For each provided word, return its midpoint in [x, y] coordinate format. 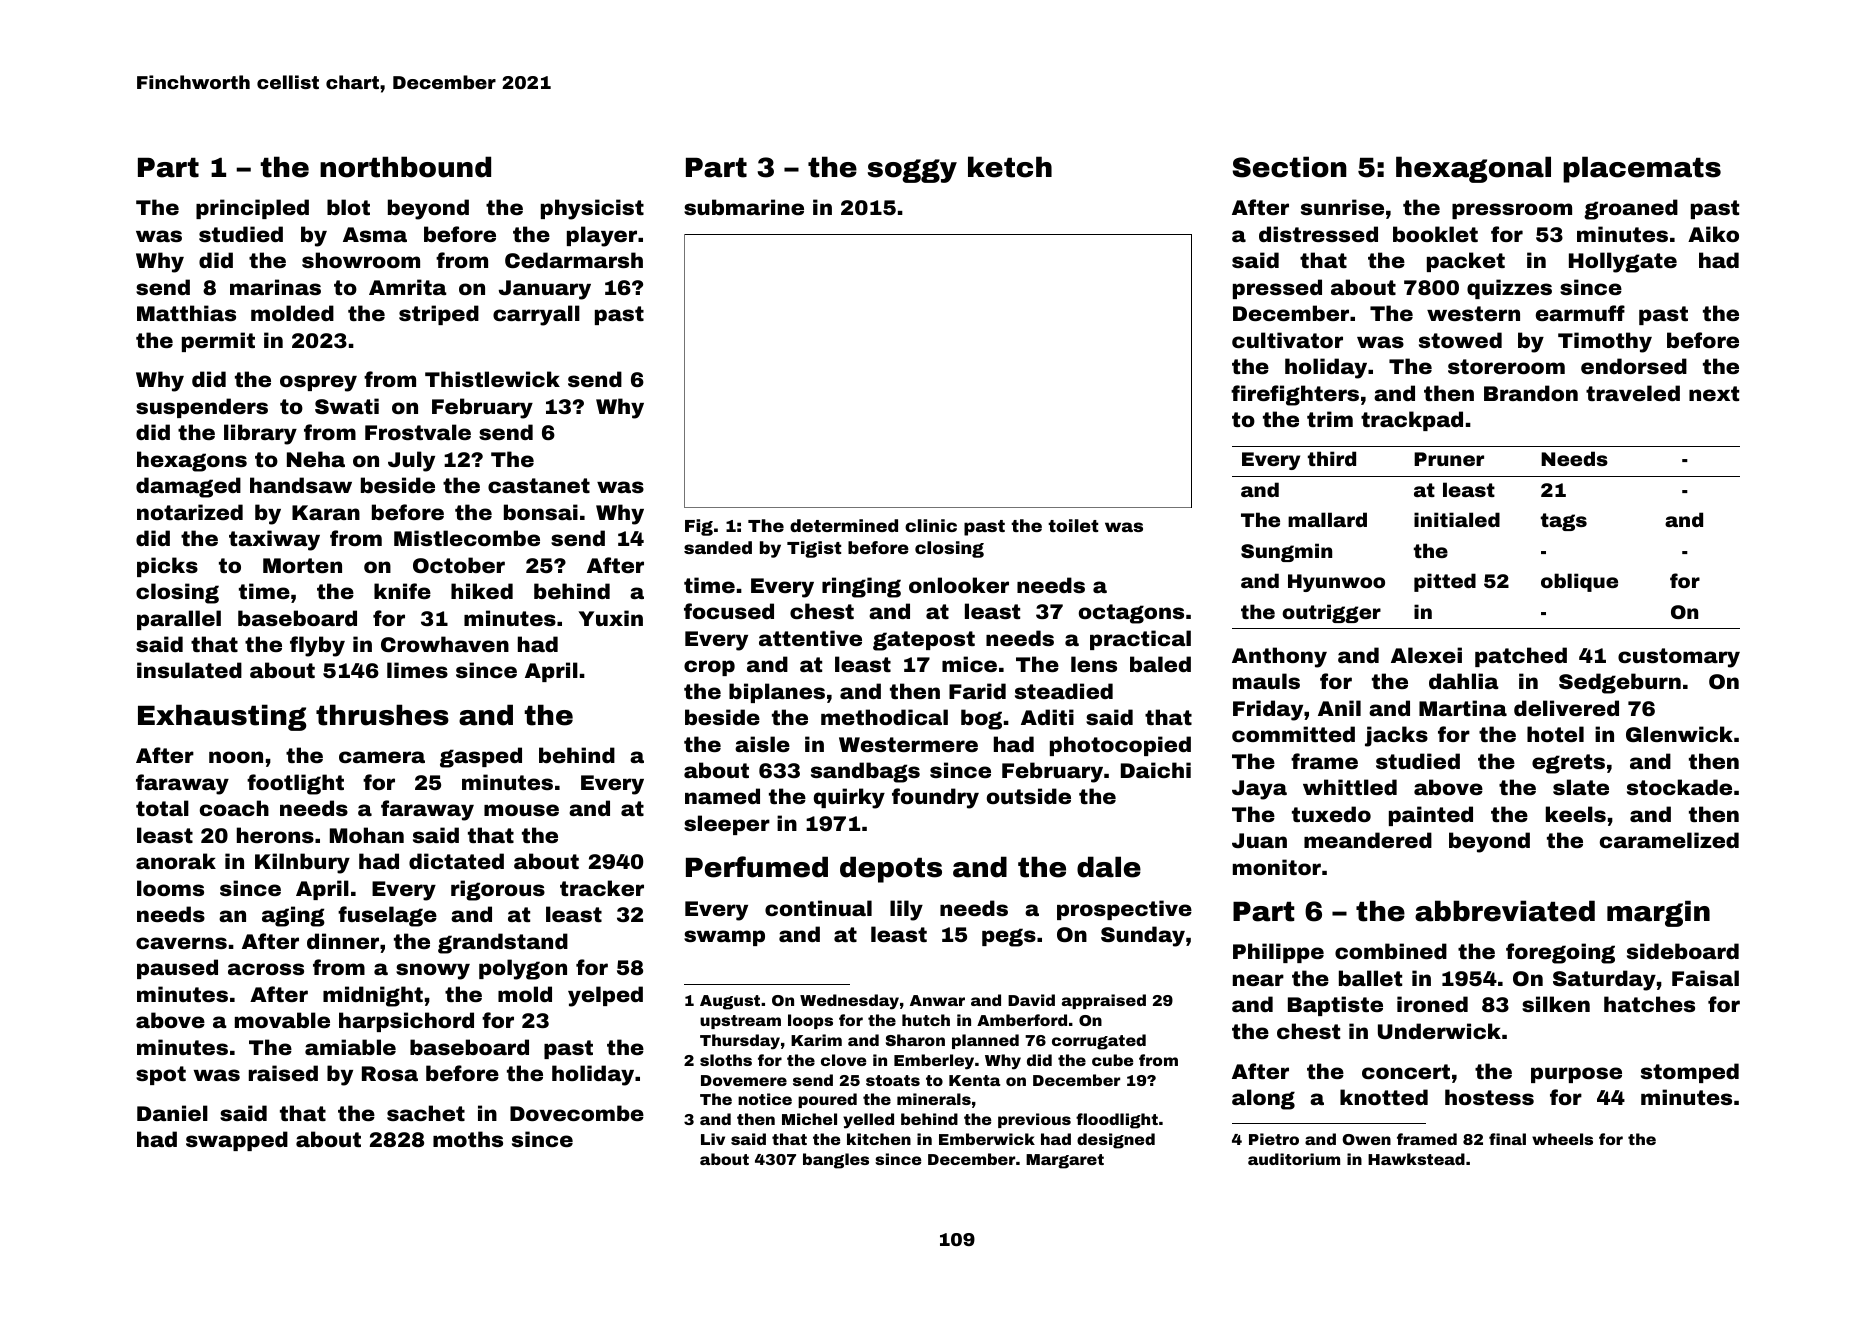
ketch [1010, 167]
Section [1290, 167]
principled [252, 209]
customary [1679, 658]
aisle [762, 744]
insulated [189, 670]
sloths [726, 1060]
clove [843, 1060]
